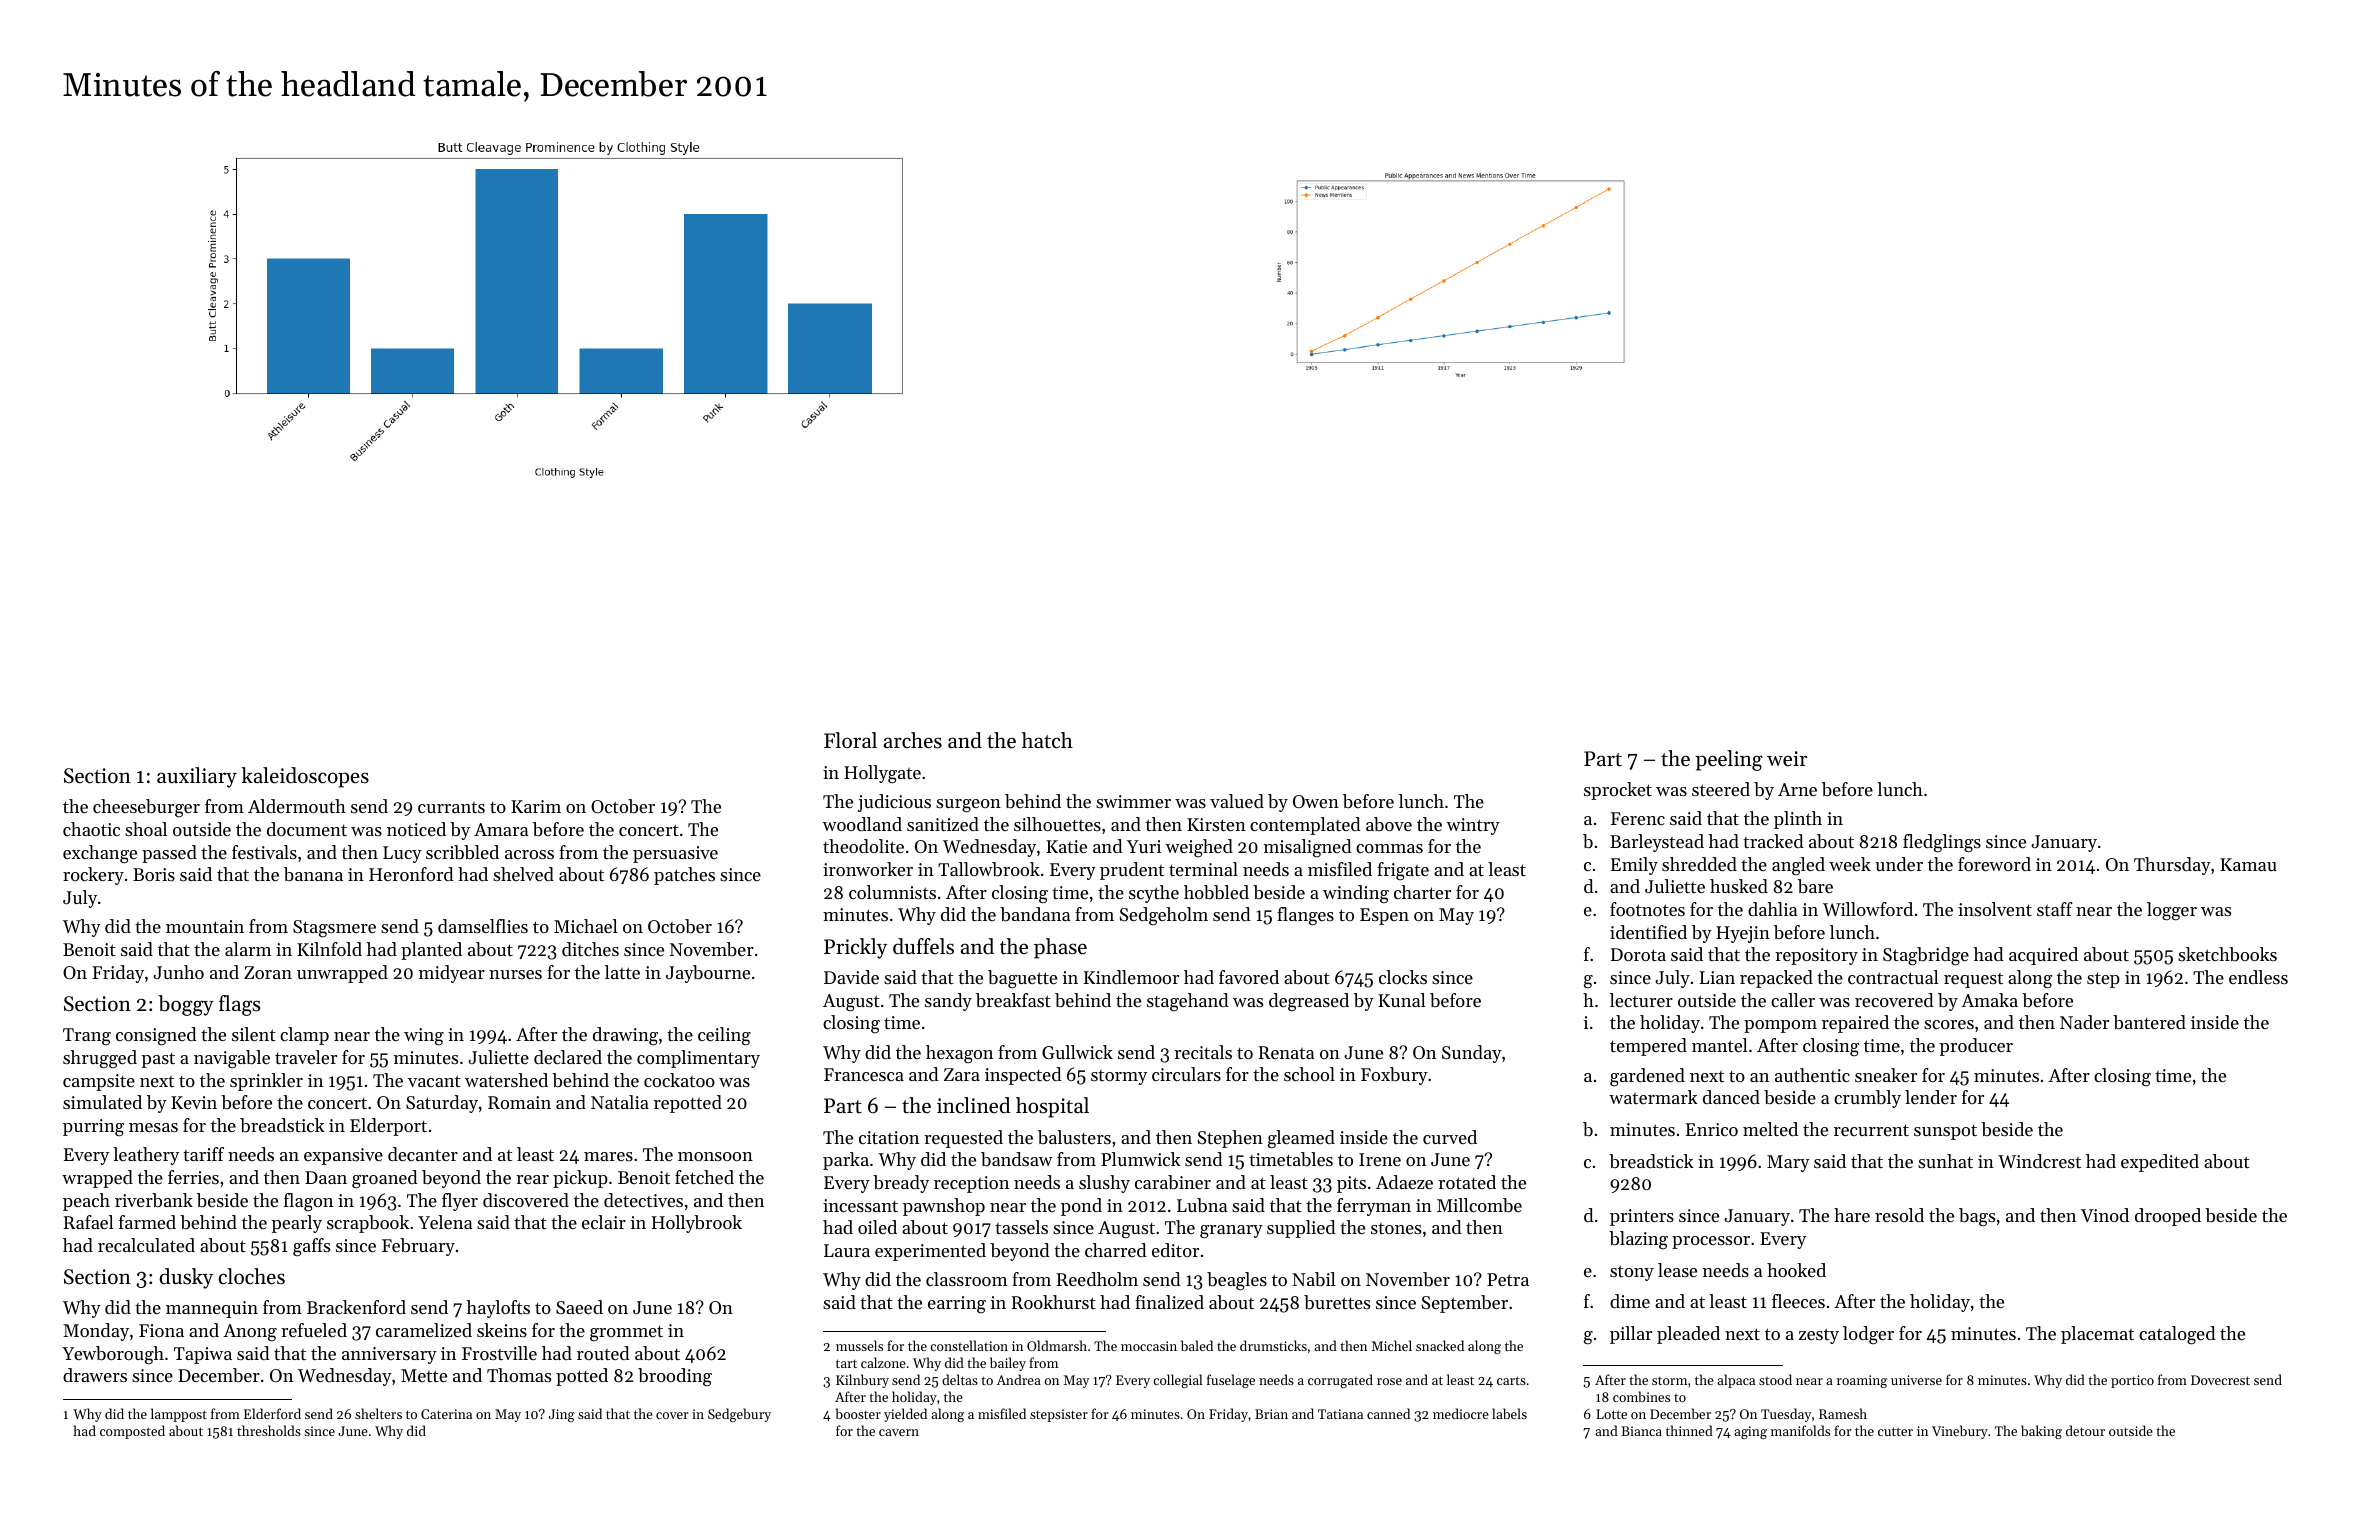 This screenshot has width=2355, height=1524. Describe the element at coordinates (1618, 791) in the screenshot. I see `sprocket` at that location.
